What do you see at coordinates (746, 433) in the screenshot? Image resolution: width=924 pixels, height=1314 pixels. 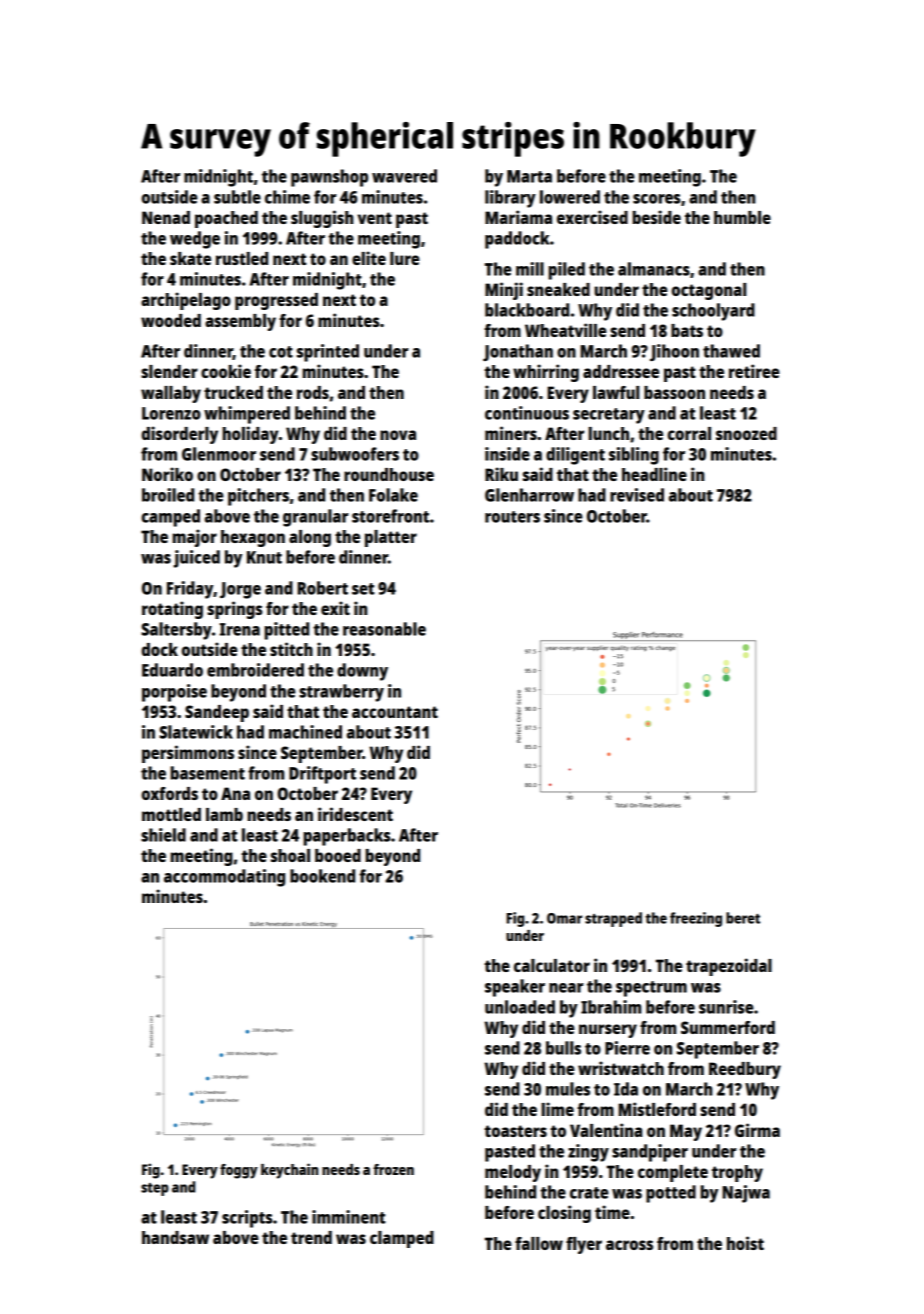 I see `snoozed` at bounding box center [746, 433].
